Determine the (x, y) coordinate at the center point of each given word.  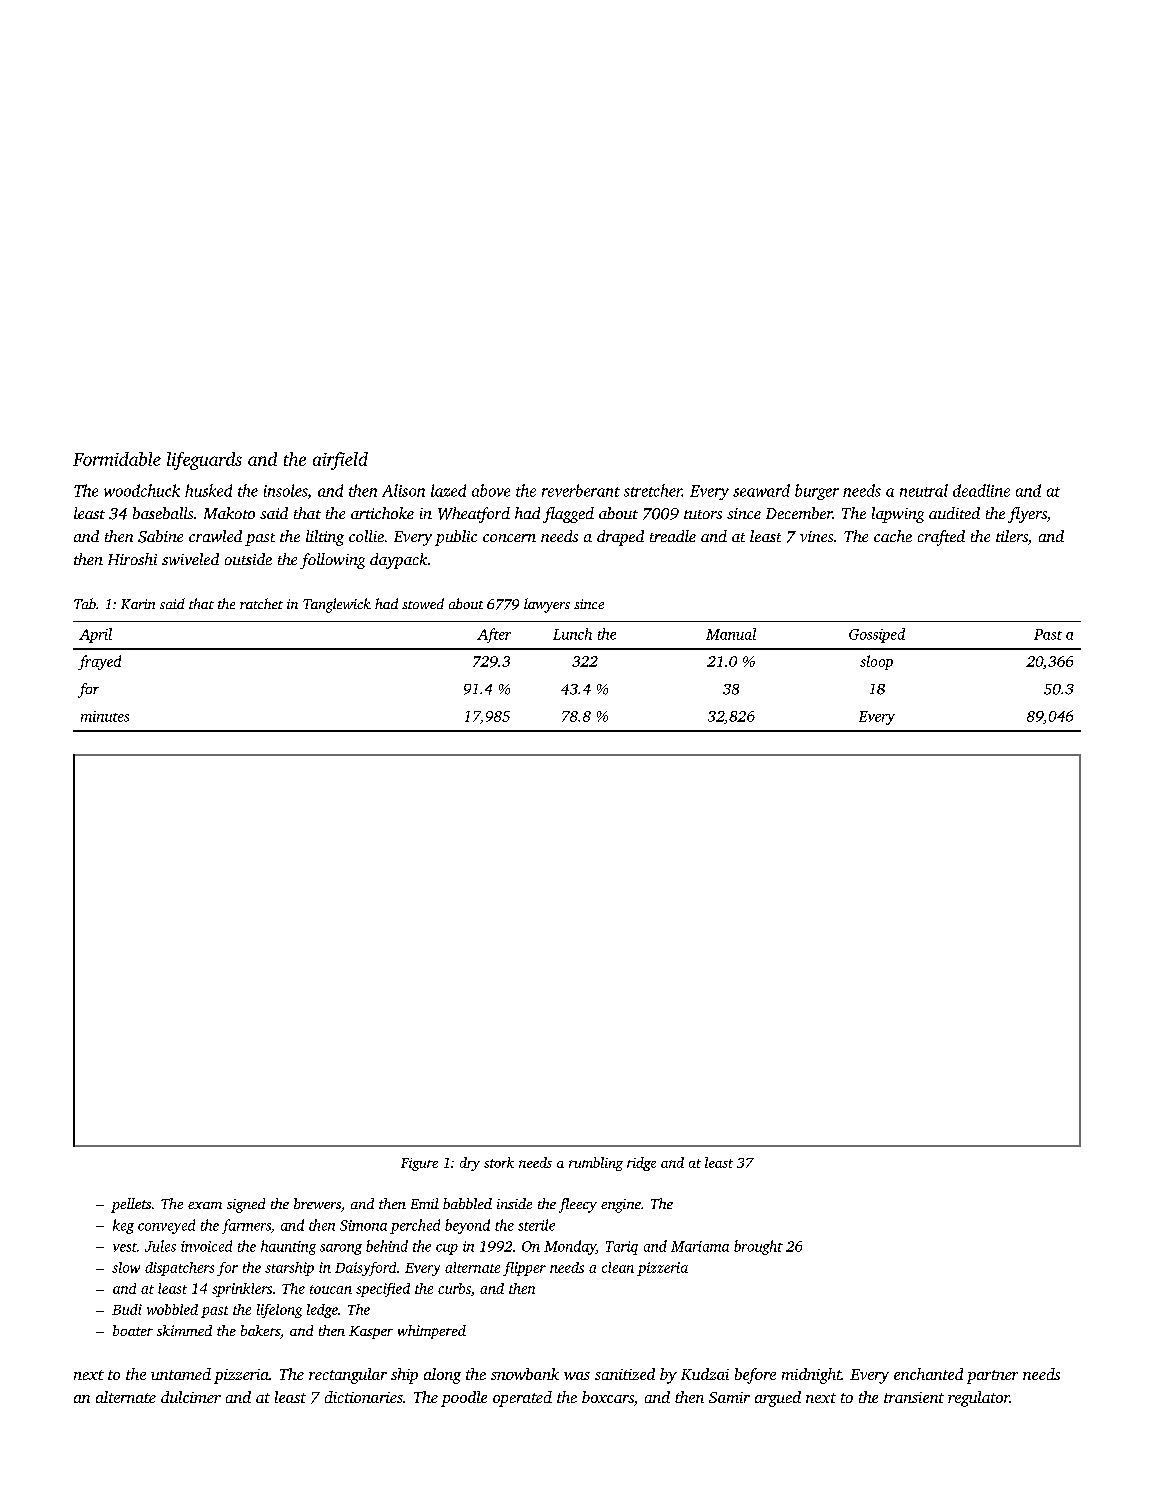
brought (758, 1247)
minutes (105, 716)
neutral (924, 490)
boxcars (608, 1397)
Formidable (117, 459)
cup (447, 1249)
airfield (340, 461)
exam (205, 1205)
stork (499, 1162)
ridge (641, 1164)
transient (914, 1397)
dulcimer (191, 1397)
